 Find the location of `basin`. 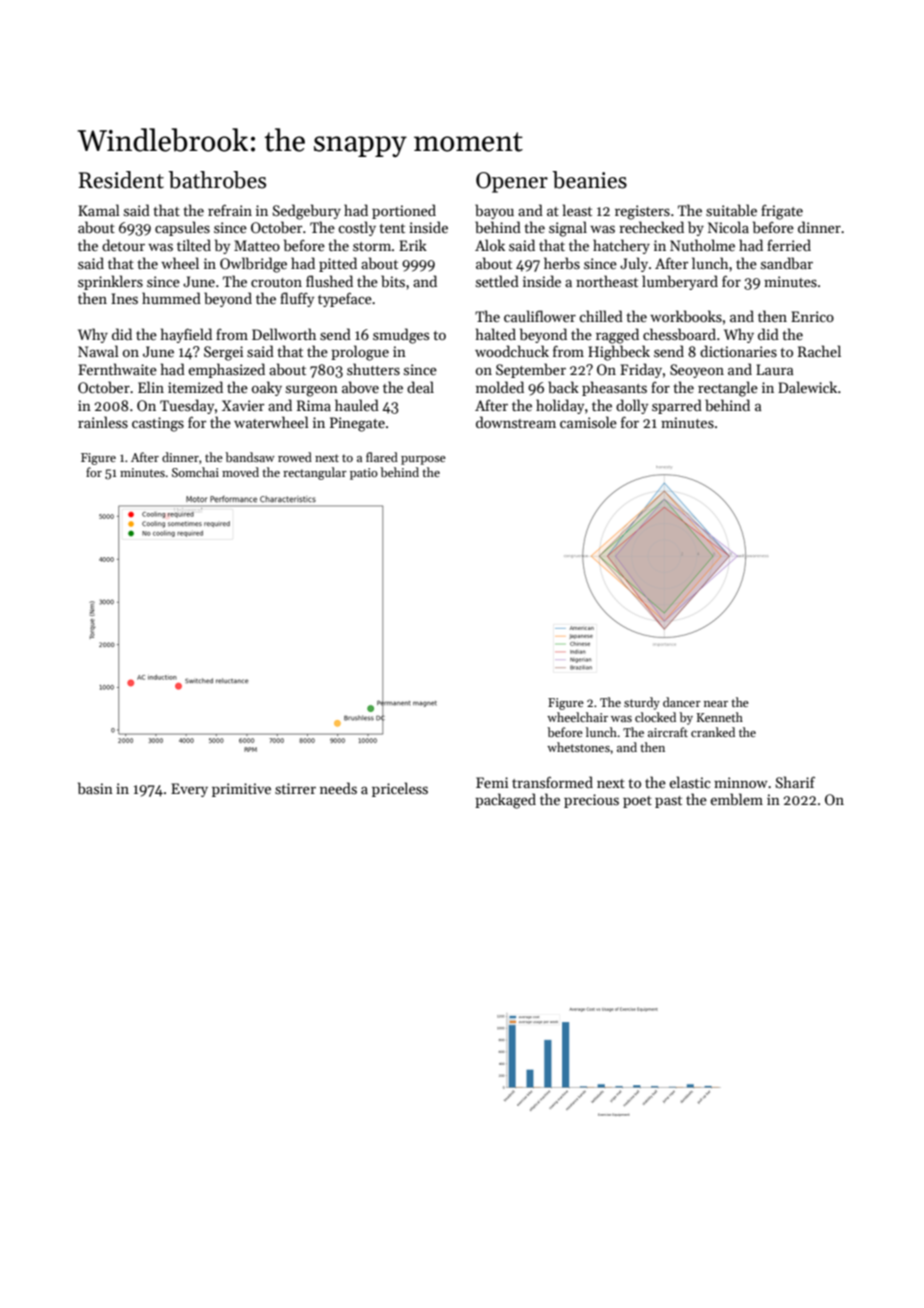

basin is located at coordinates (95, 788).
